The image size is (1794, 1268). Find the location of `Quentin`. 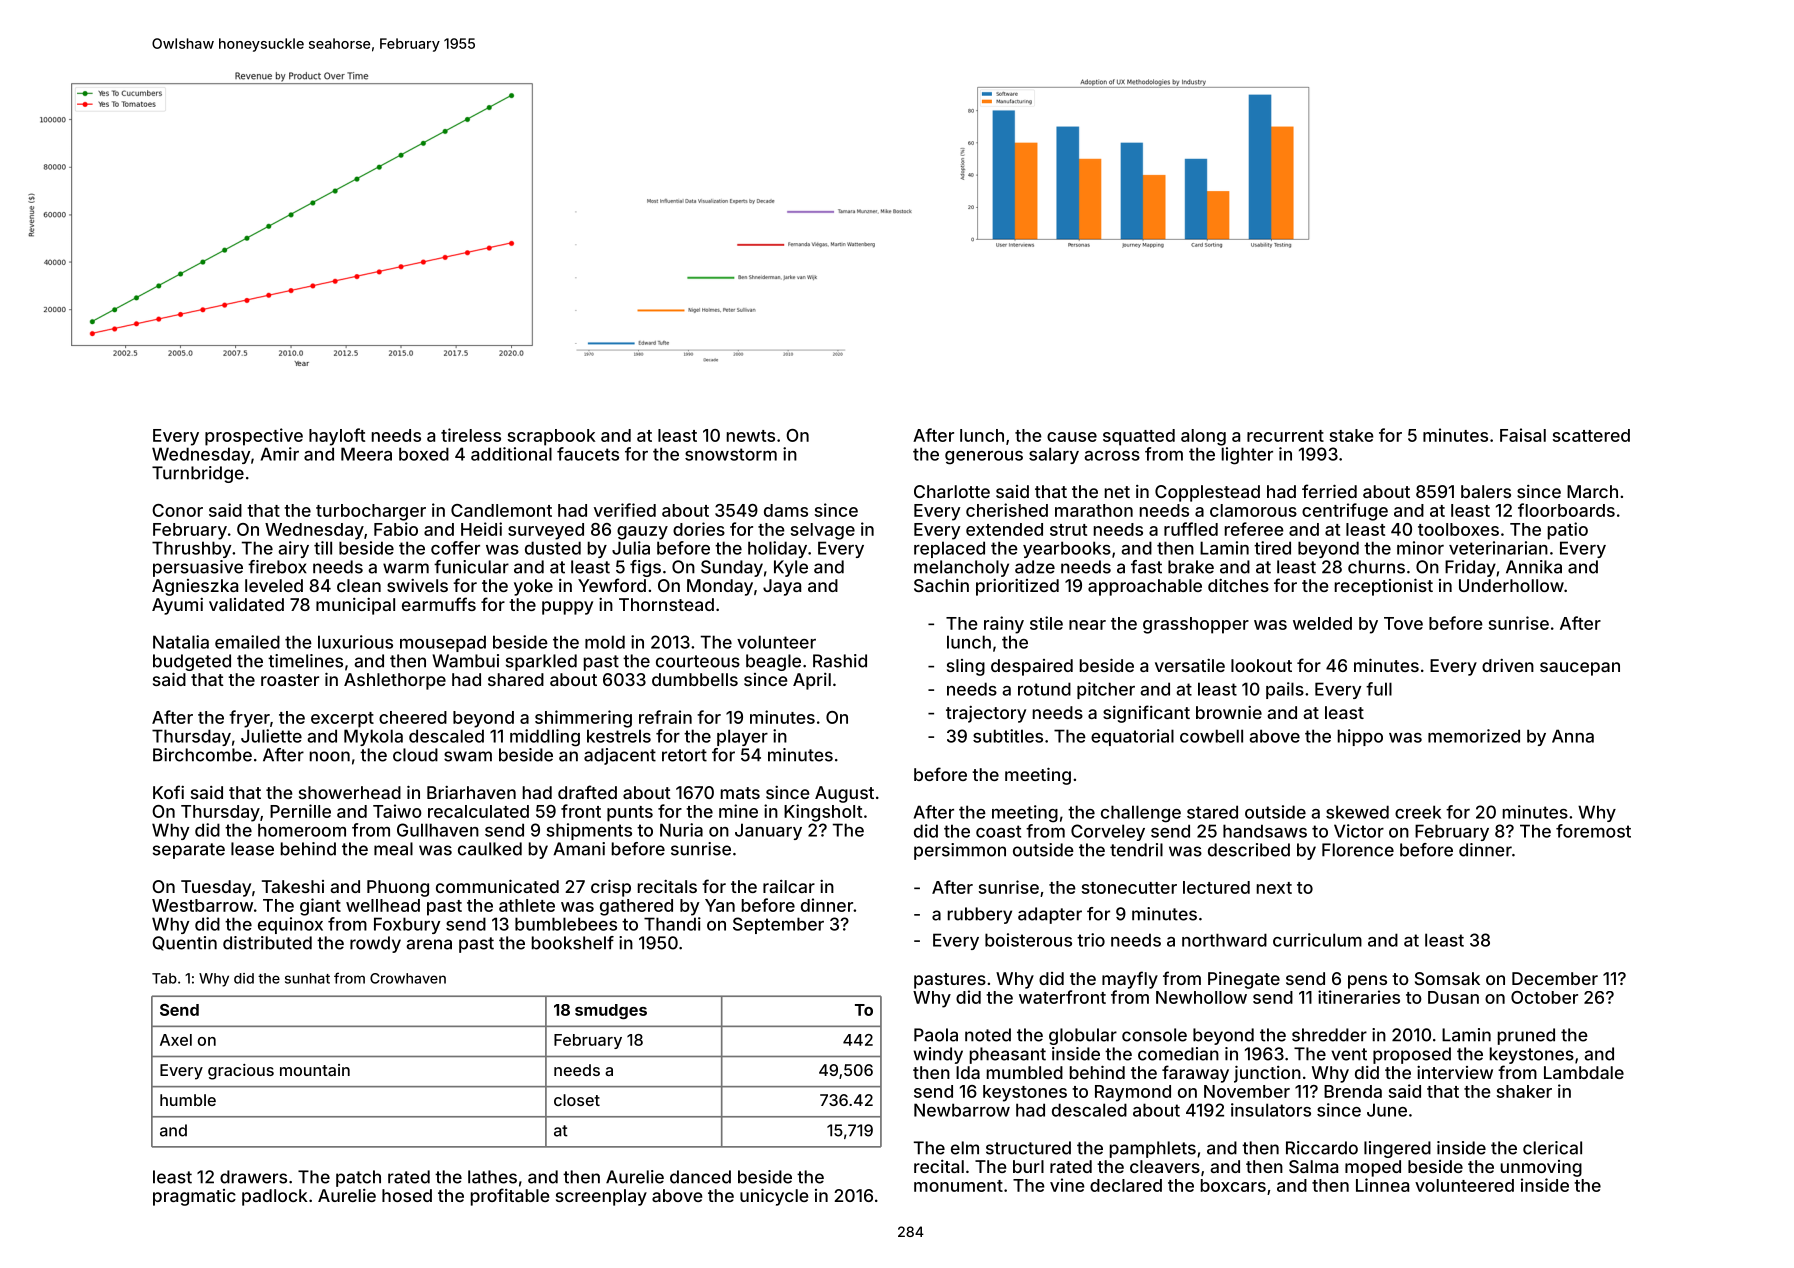

Quentin is located at coordinates (184, 943).
